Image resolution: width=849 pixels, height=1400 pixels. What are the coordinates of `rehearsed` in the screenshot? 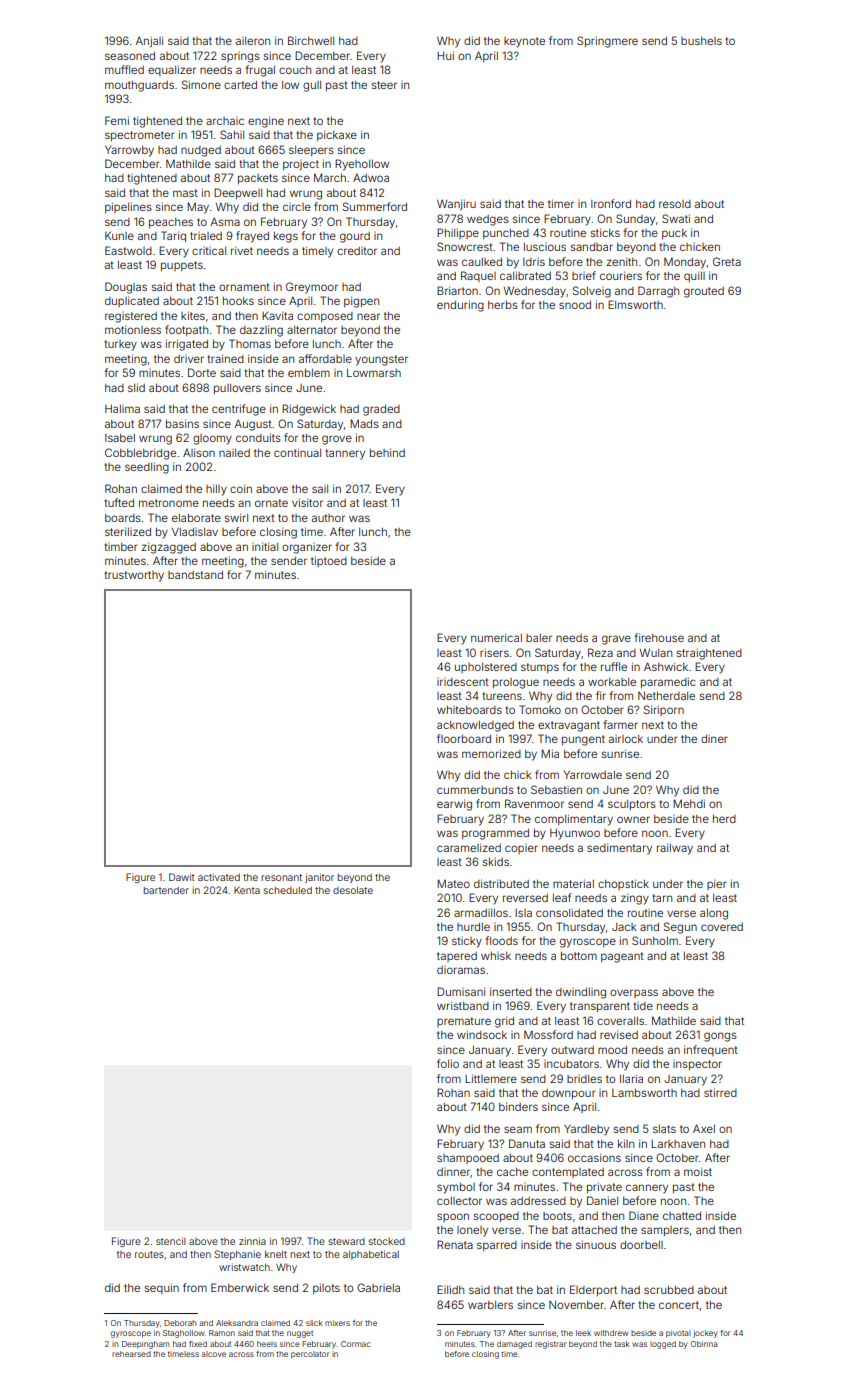 It's located at (131, 1354).
